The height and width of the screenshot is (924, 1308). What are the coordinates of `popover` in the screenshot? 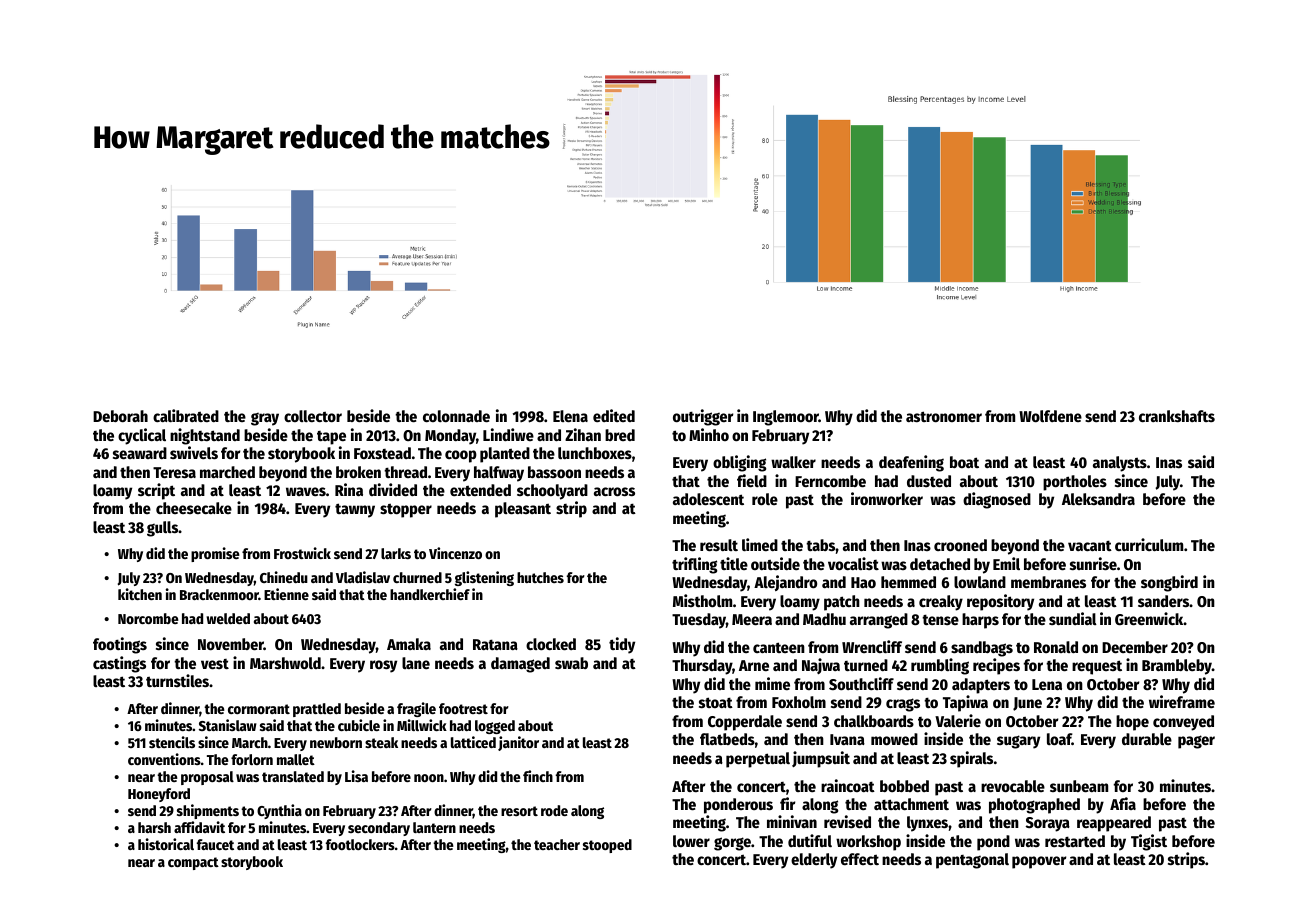 It's located at (1039, 862).
